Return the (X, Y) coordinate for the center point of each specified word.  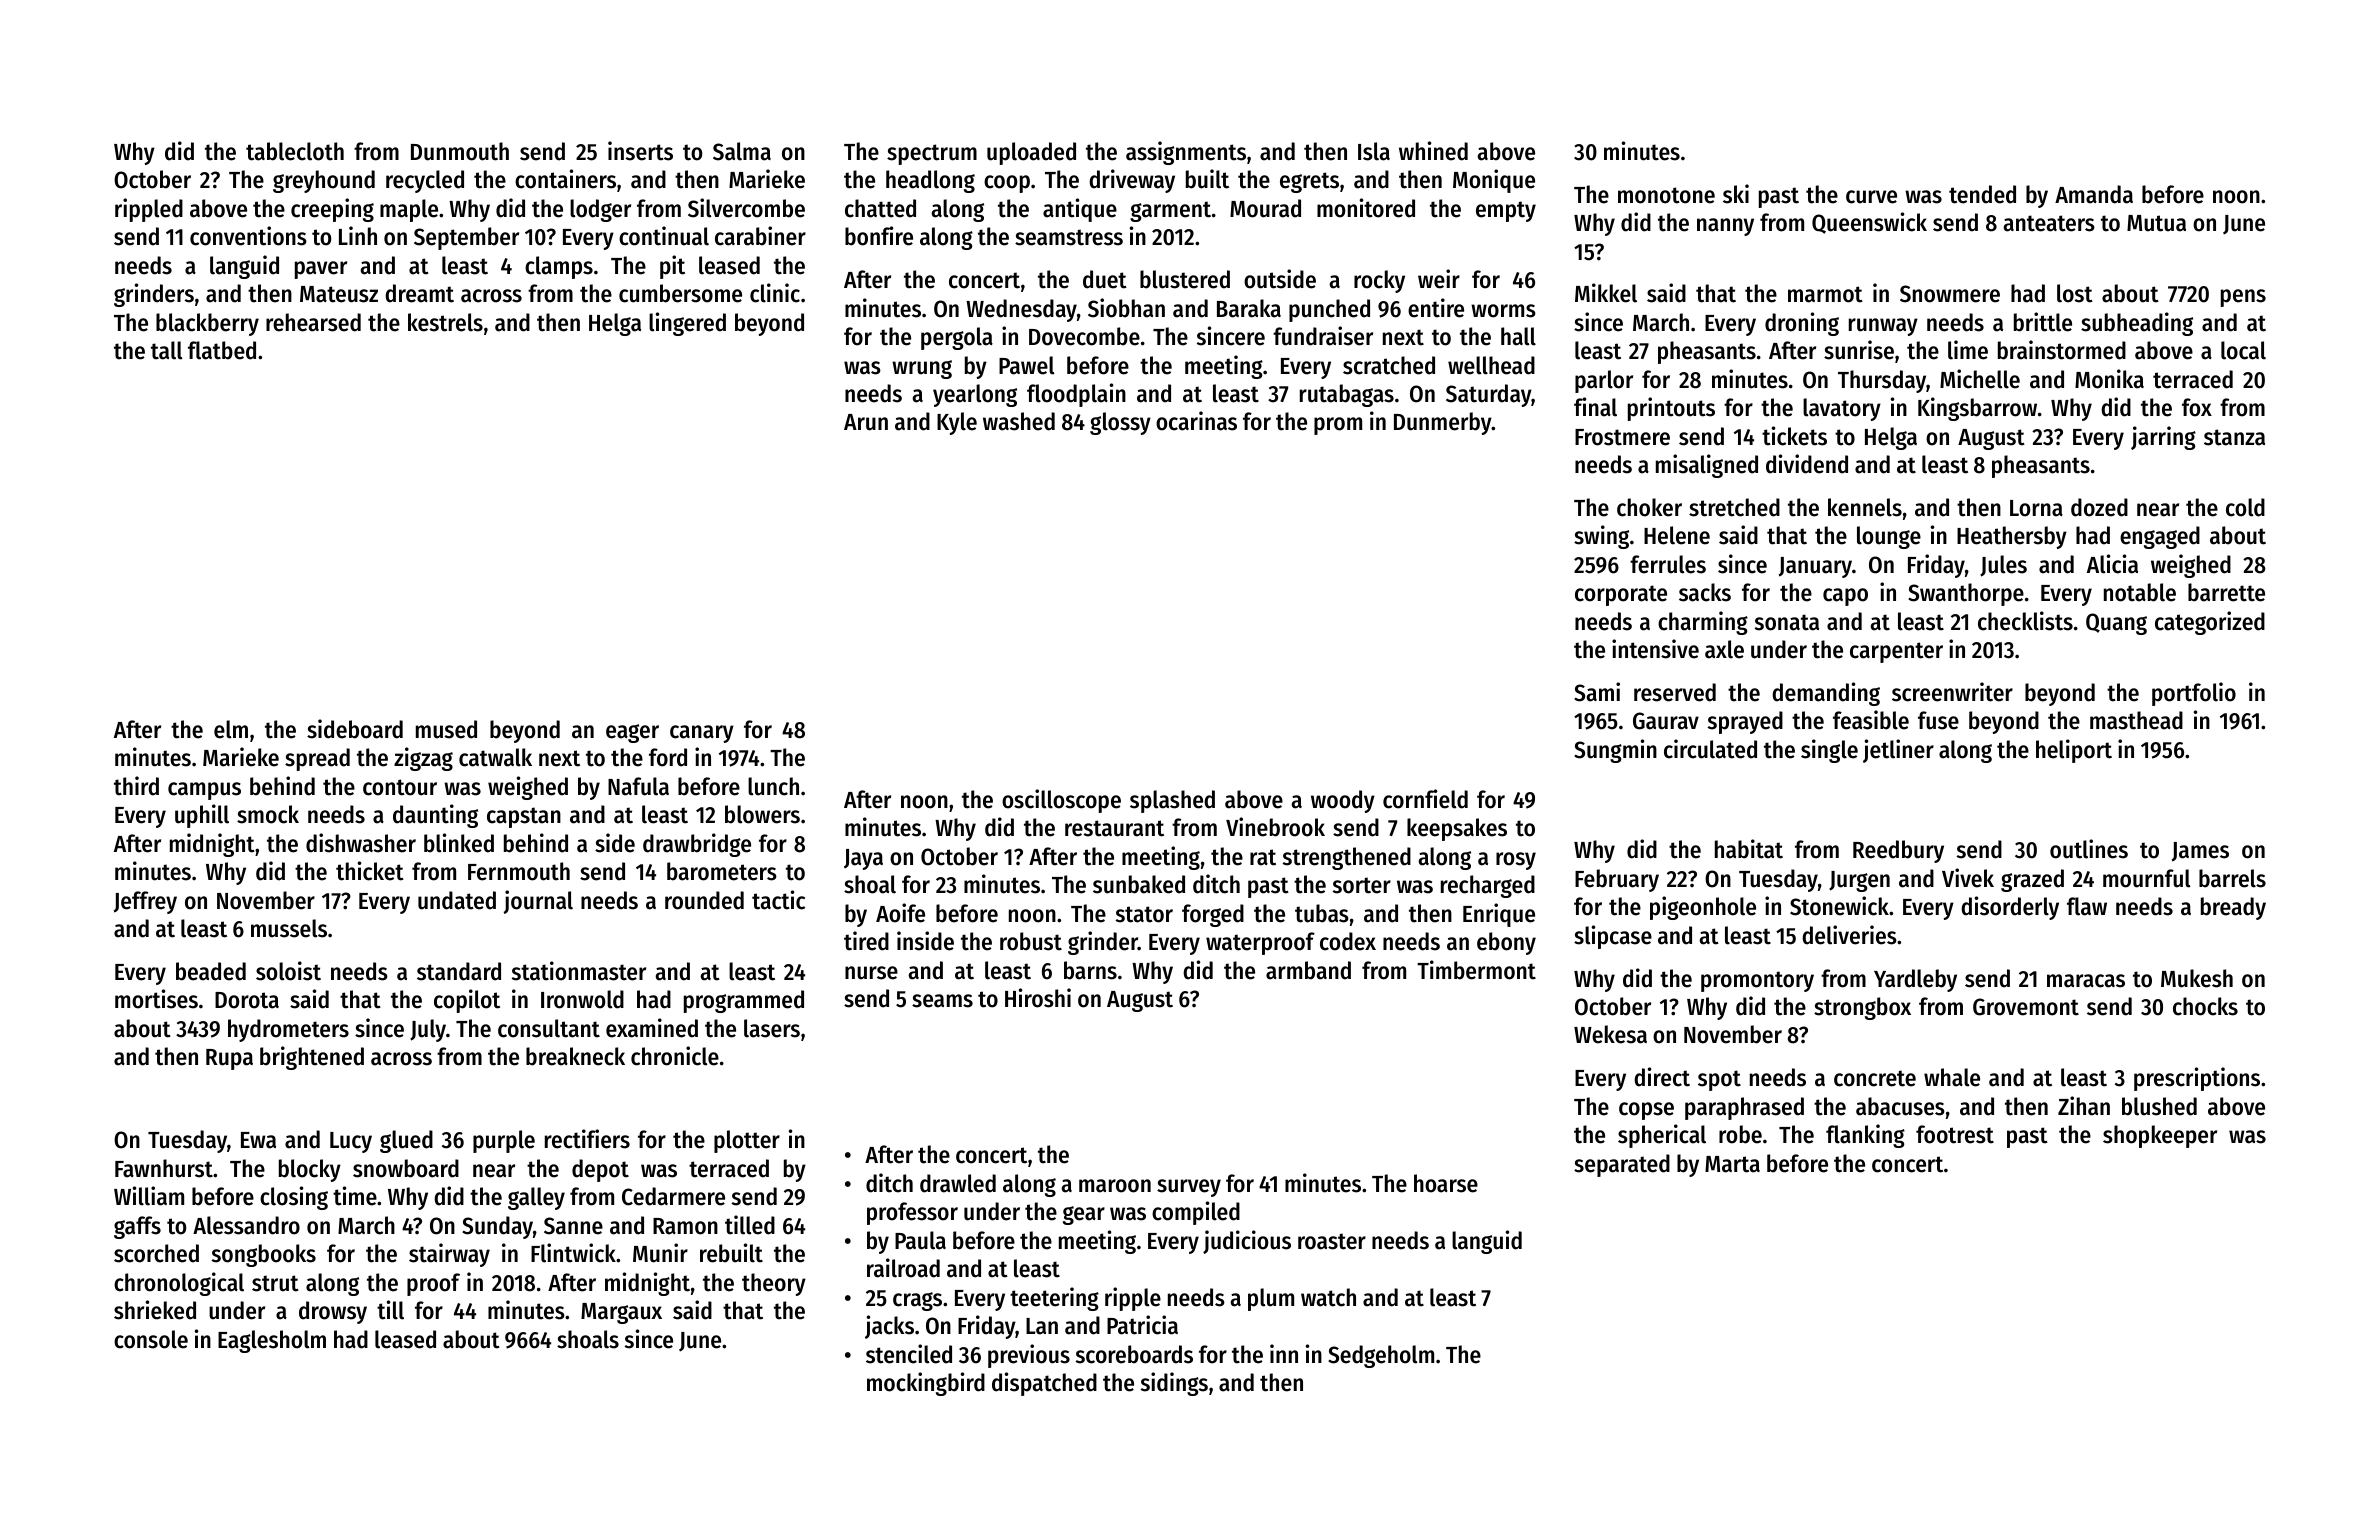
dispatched (1044, 1384)
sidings (1174, 1384)
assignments (1186, 153)
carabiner (760, 236)
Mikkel (1606, 293)
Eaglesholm (272, 1341)
